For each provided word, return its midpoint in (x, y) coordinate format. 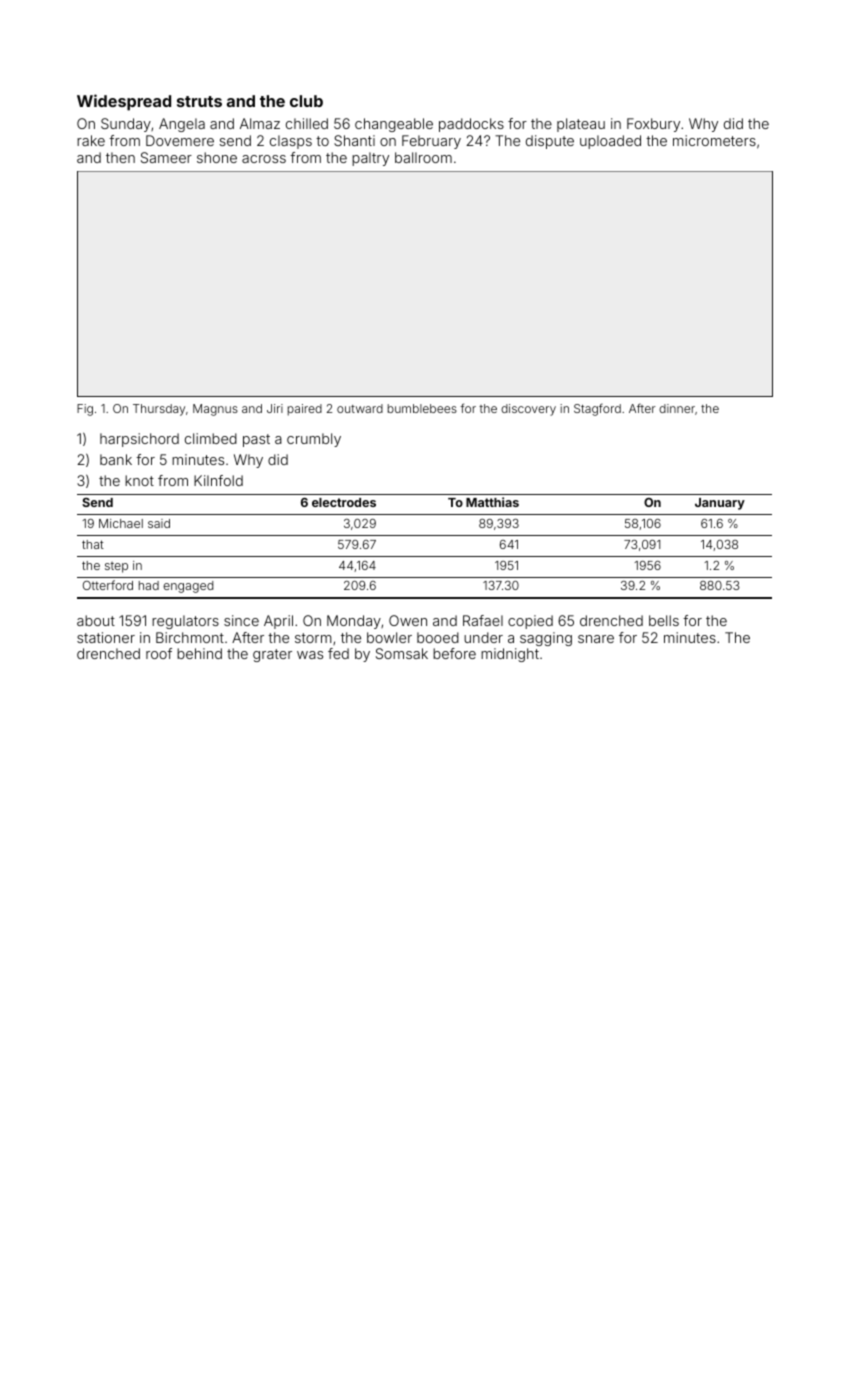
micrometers (714, 140)
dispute (550, 142)
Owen (408, 620)
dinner (677, 408)
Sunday (126, 125)
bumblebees (422, 408)
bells (664, 620)
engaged (188, 587)
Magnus (215, 410)
